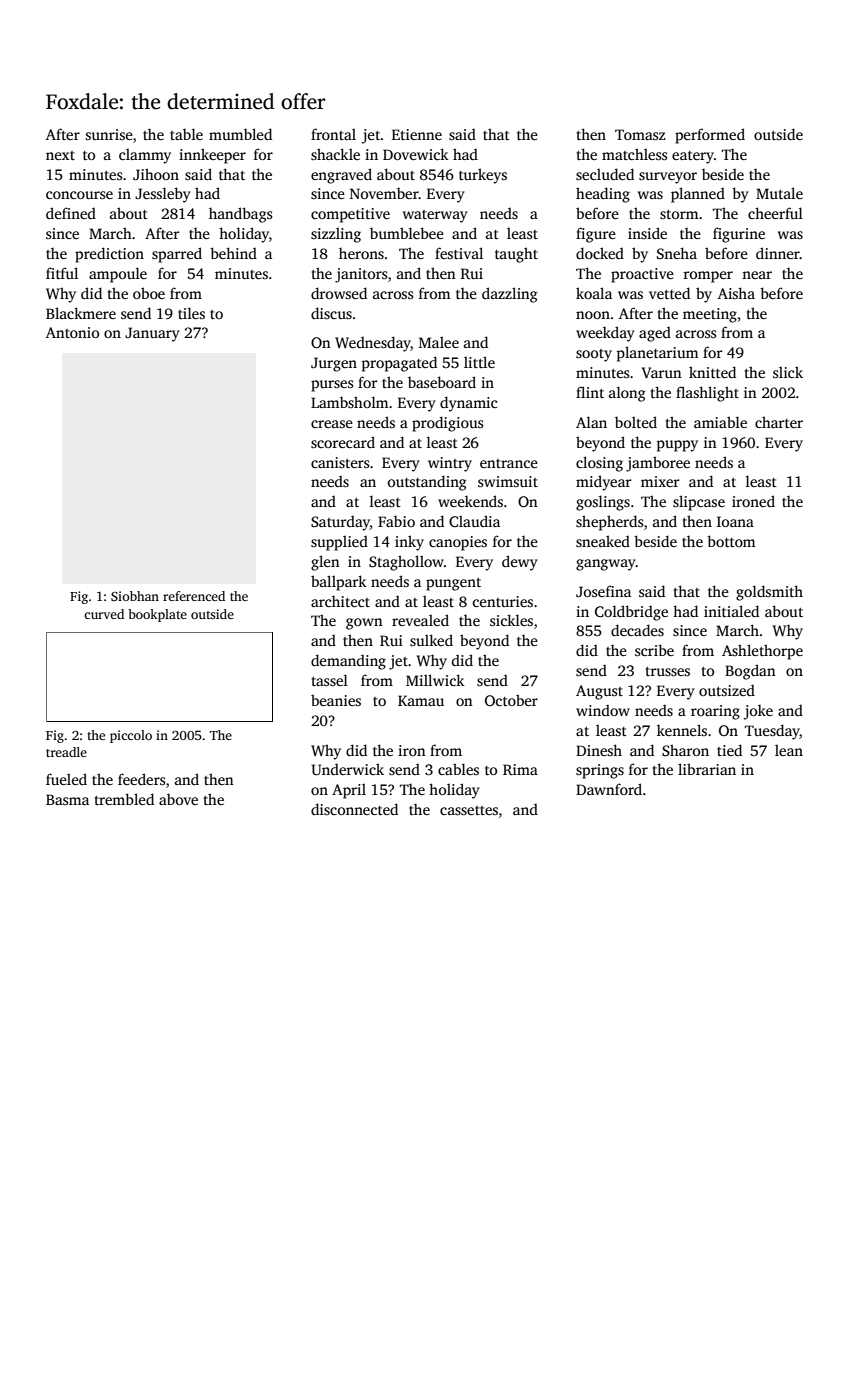  Describe the element at coordinates (599, 750) in the screenshot. I see `Dinesh` at that location.
